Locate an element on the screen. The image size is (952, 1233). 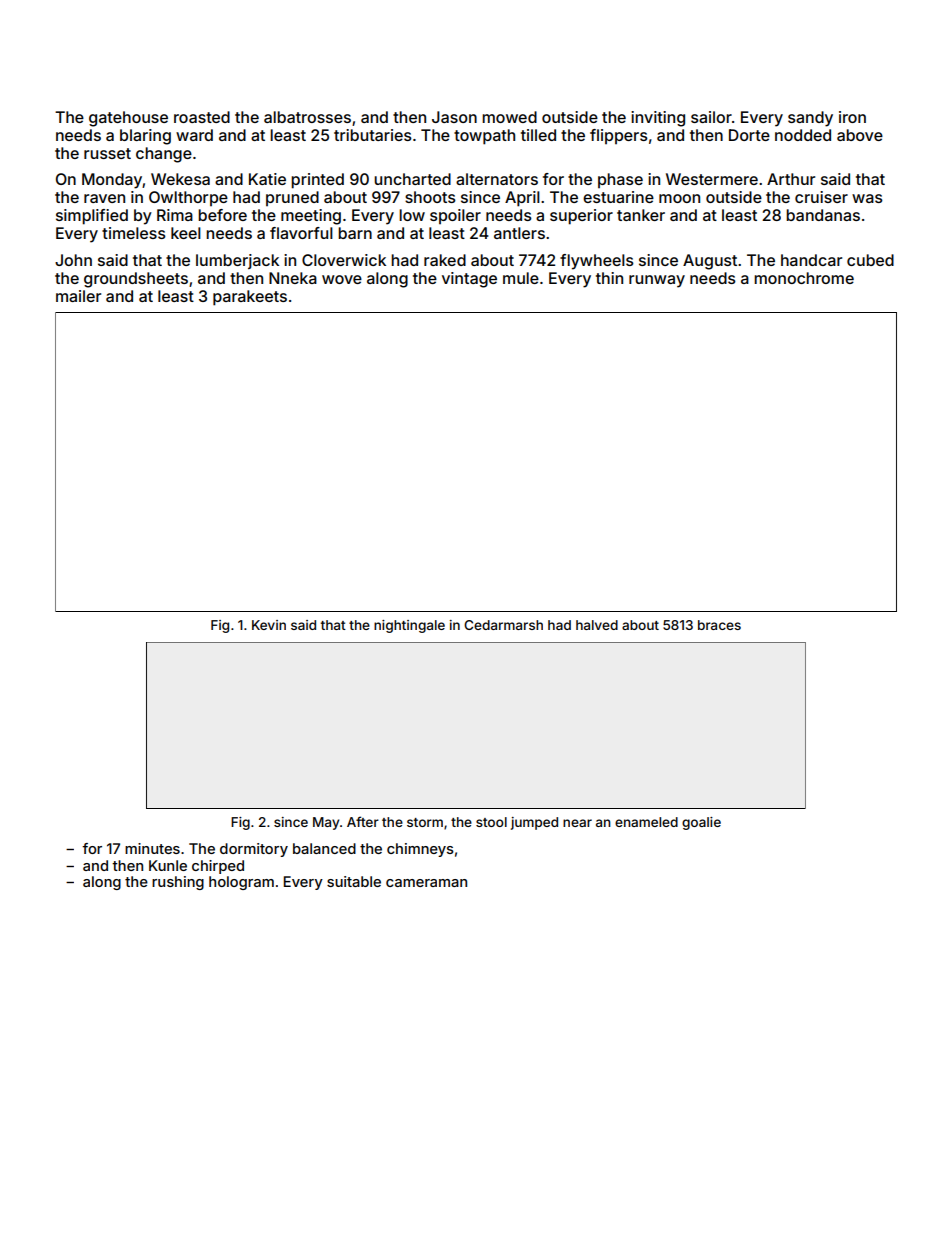
vintage is located at coordinates (469, 280).
